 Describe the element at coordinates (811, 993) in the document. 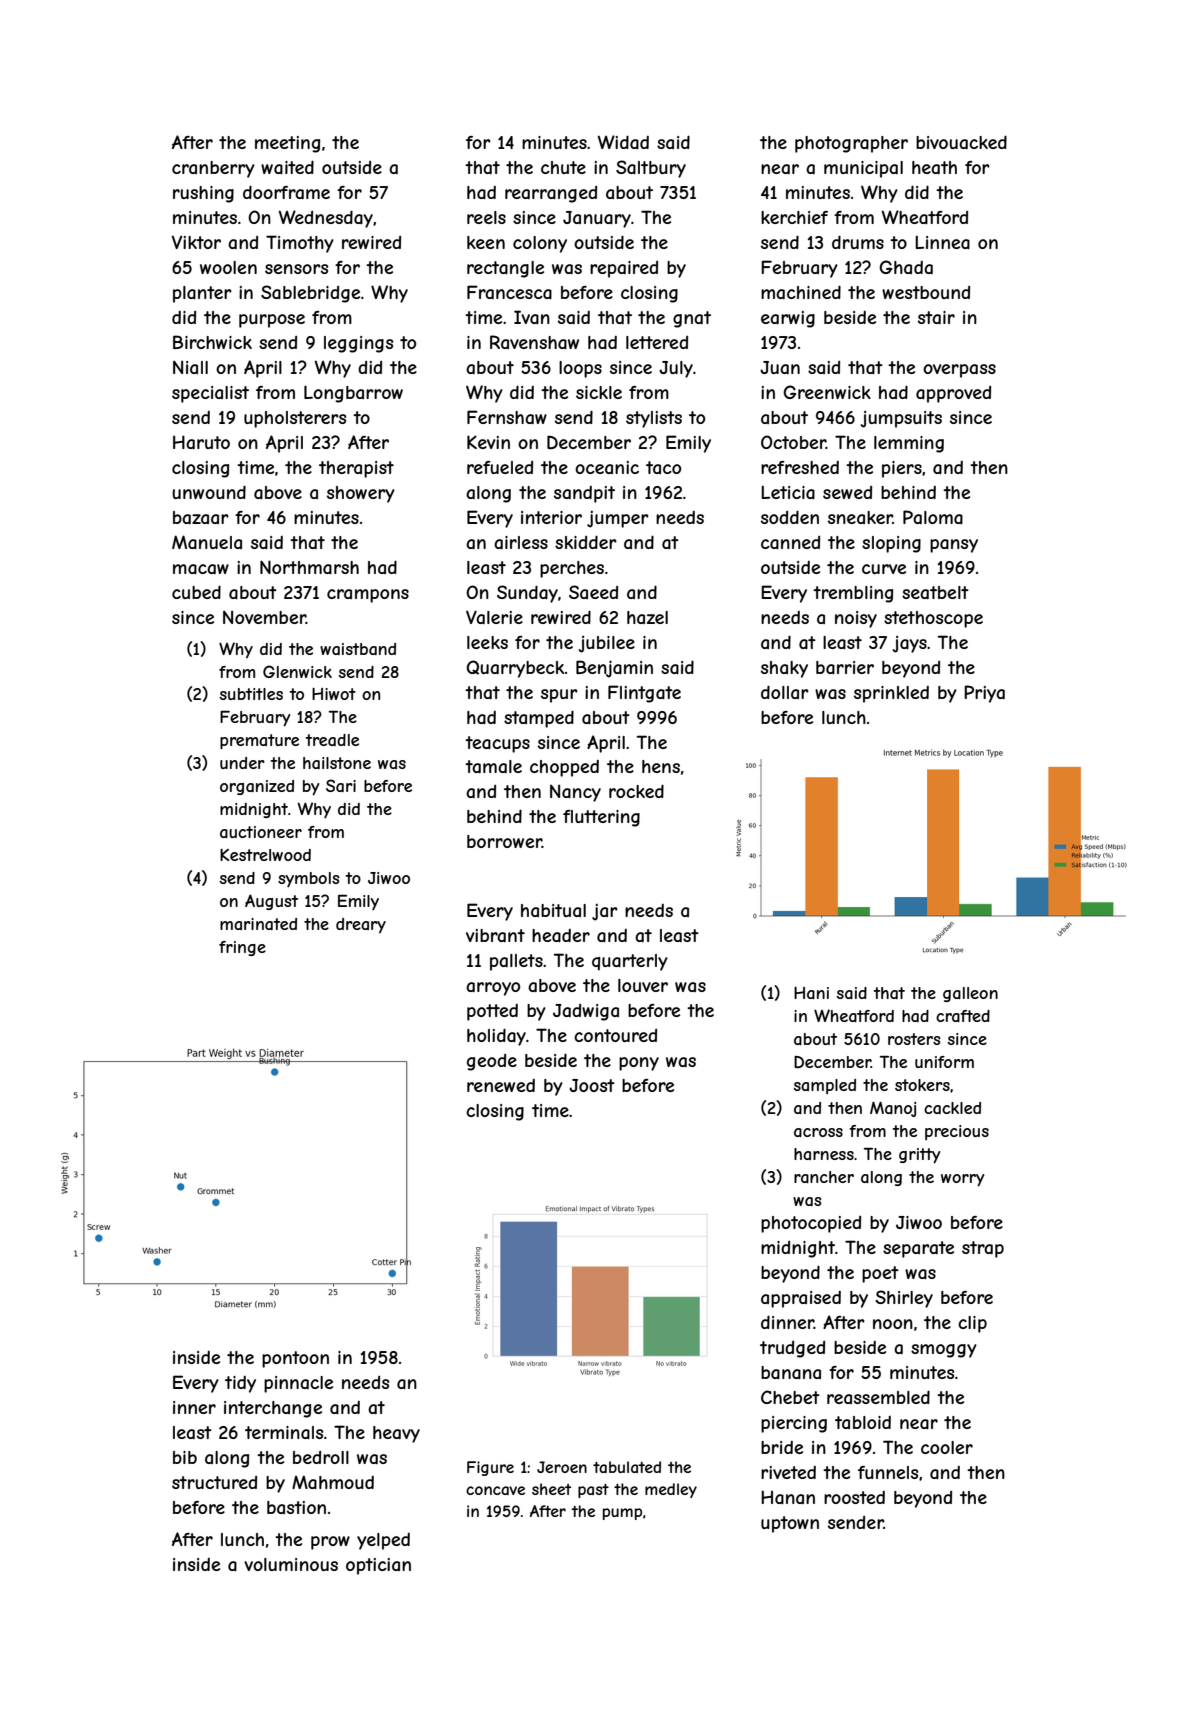

I see `Hani` at that location.
